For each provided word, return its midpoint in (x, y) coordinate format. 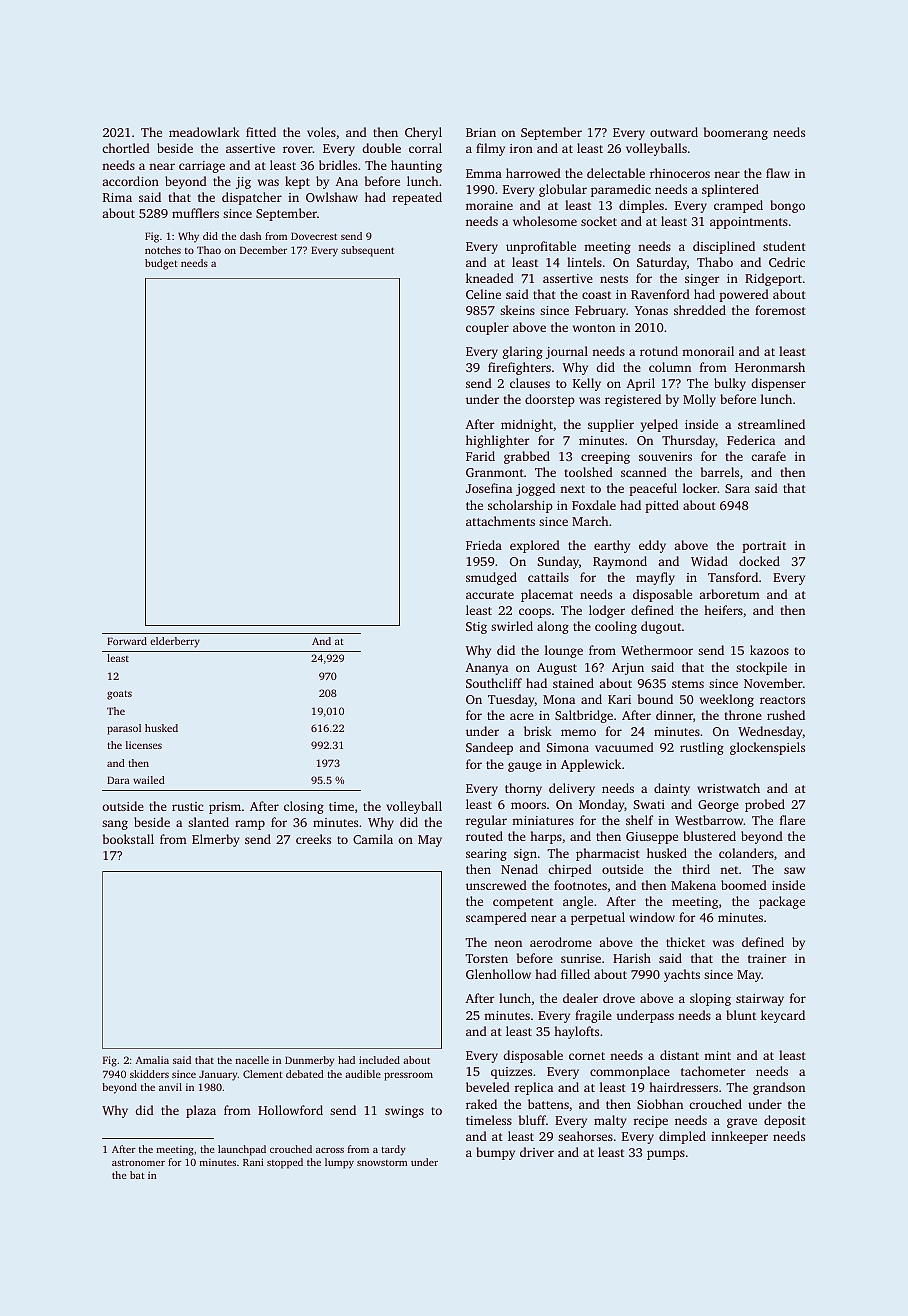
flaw (778, 173)
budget (161, 264)
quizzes (511, 1073)
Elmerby (215, 840)
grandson (779, 1088)
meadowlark (204, 132)
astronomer (138, 1163)
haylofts (576, 1032)
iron (521, 148)
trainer (767, 958)
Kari (619, 699)
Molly (699, 400)
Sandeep (489, 748)
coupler (487, 328)
